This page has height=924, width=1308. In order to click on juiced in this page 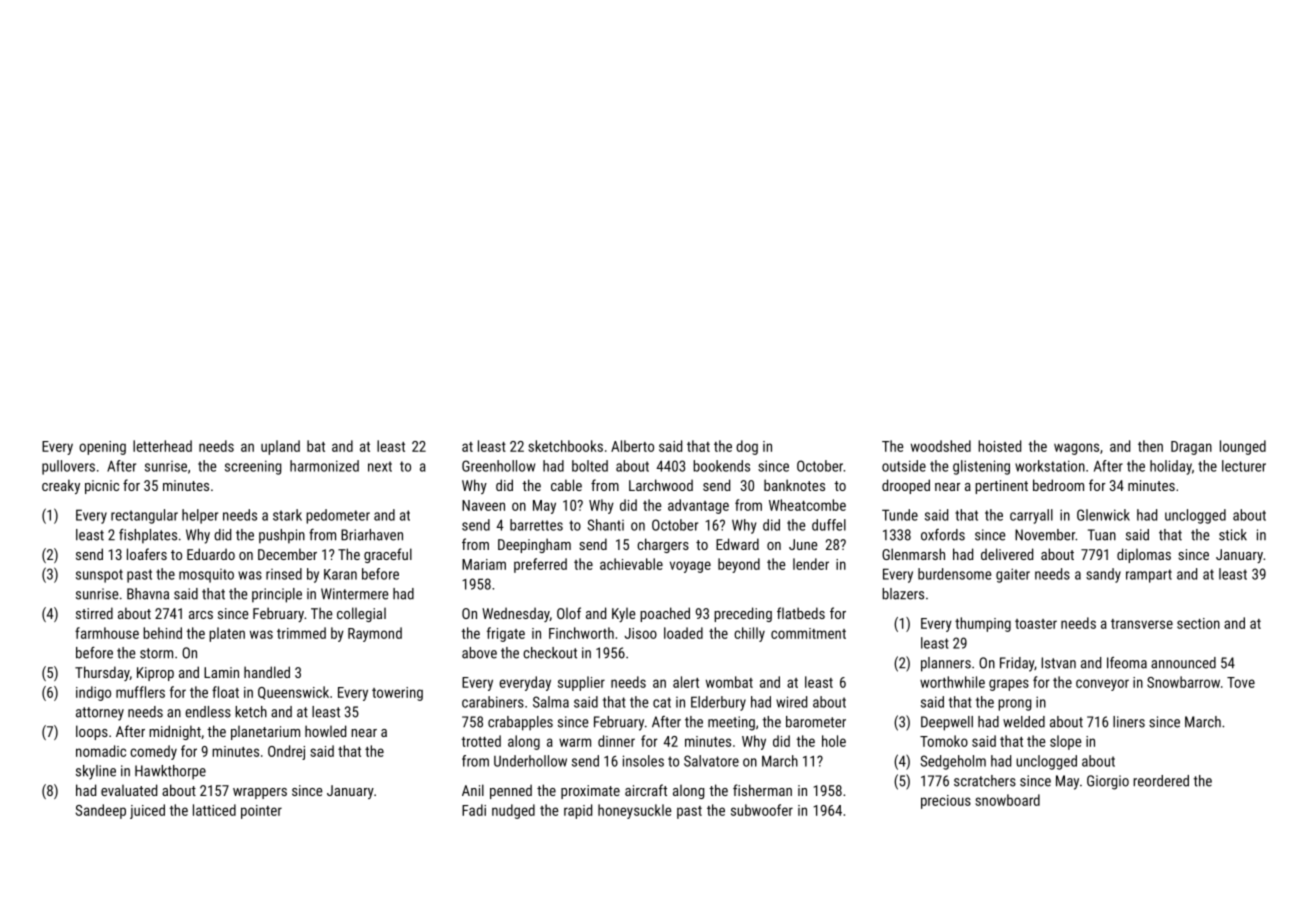, I will do `click(147, 811)`.
